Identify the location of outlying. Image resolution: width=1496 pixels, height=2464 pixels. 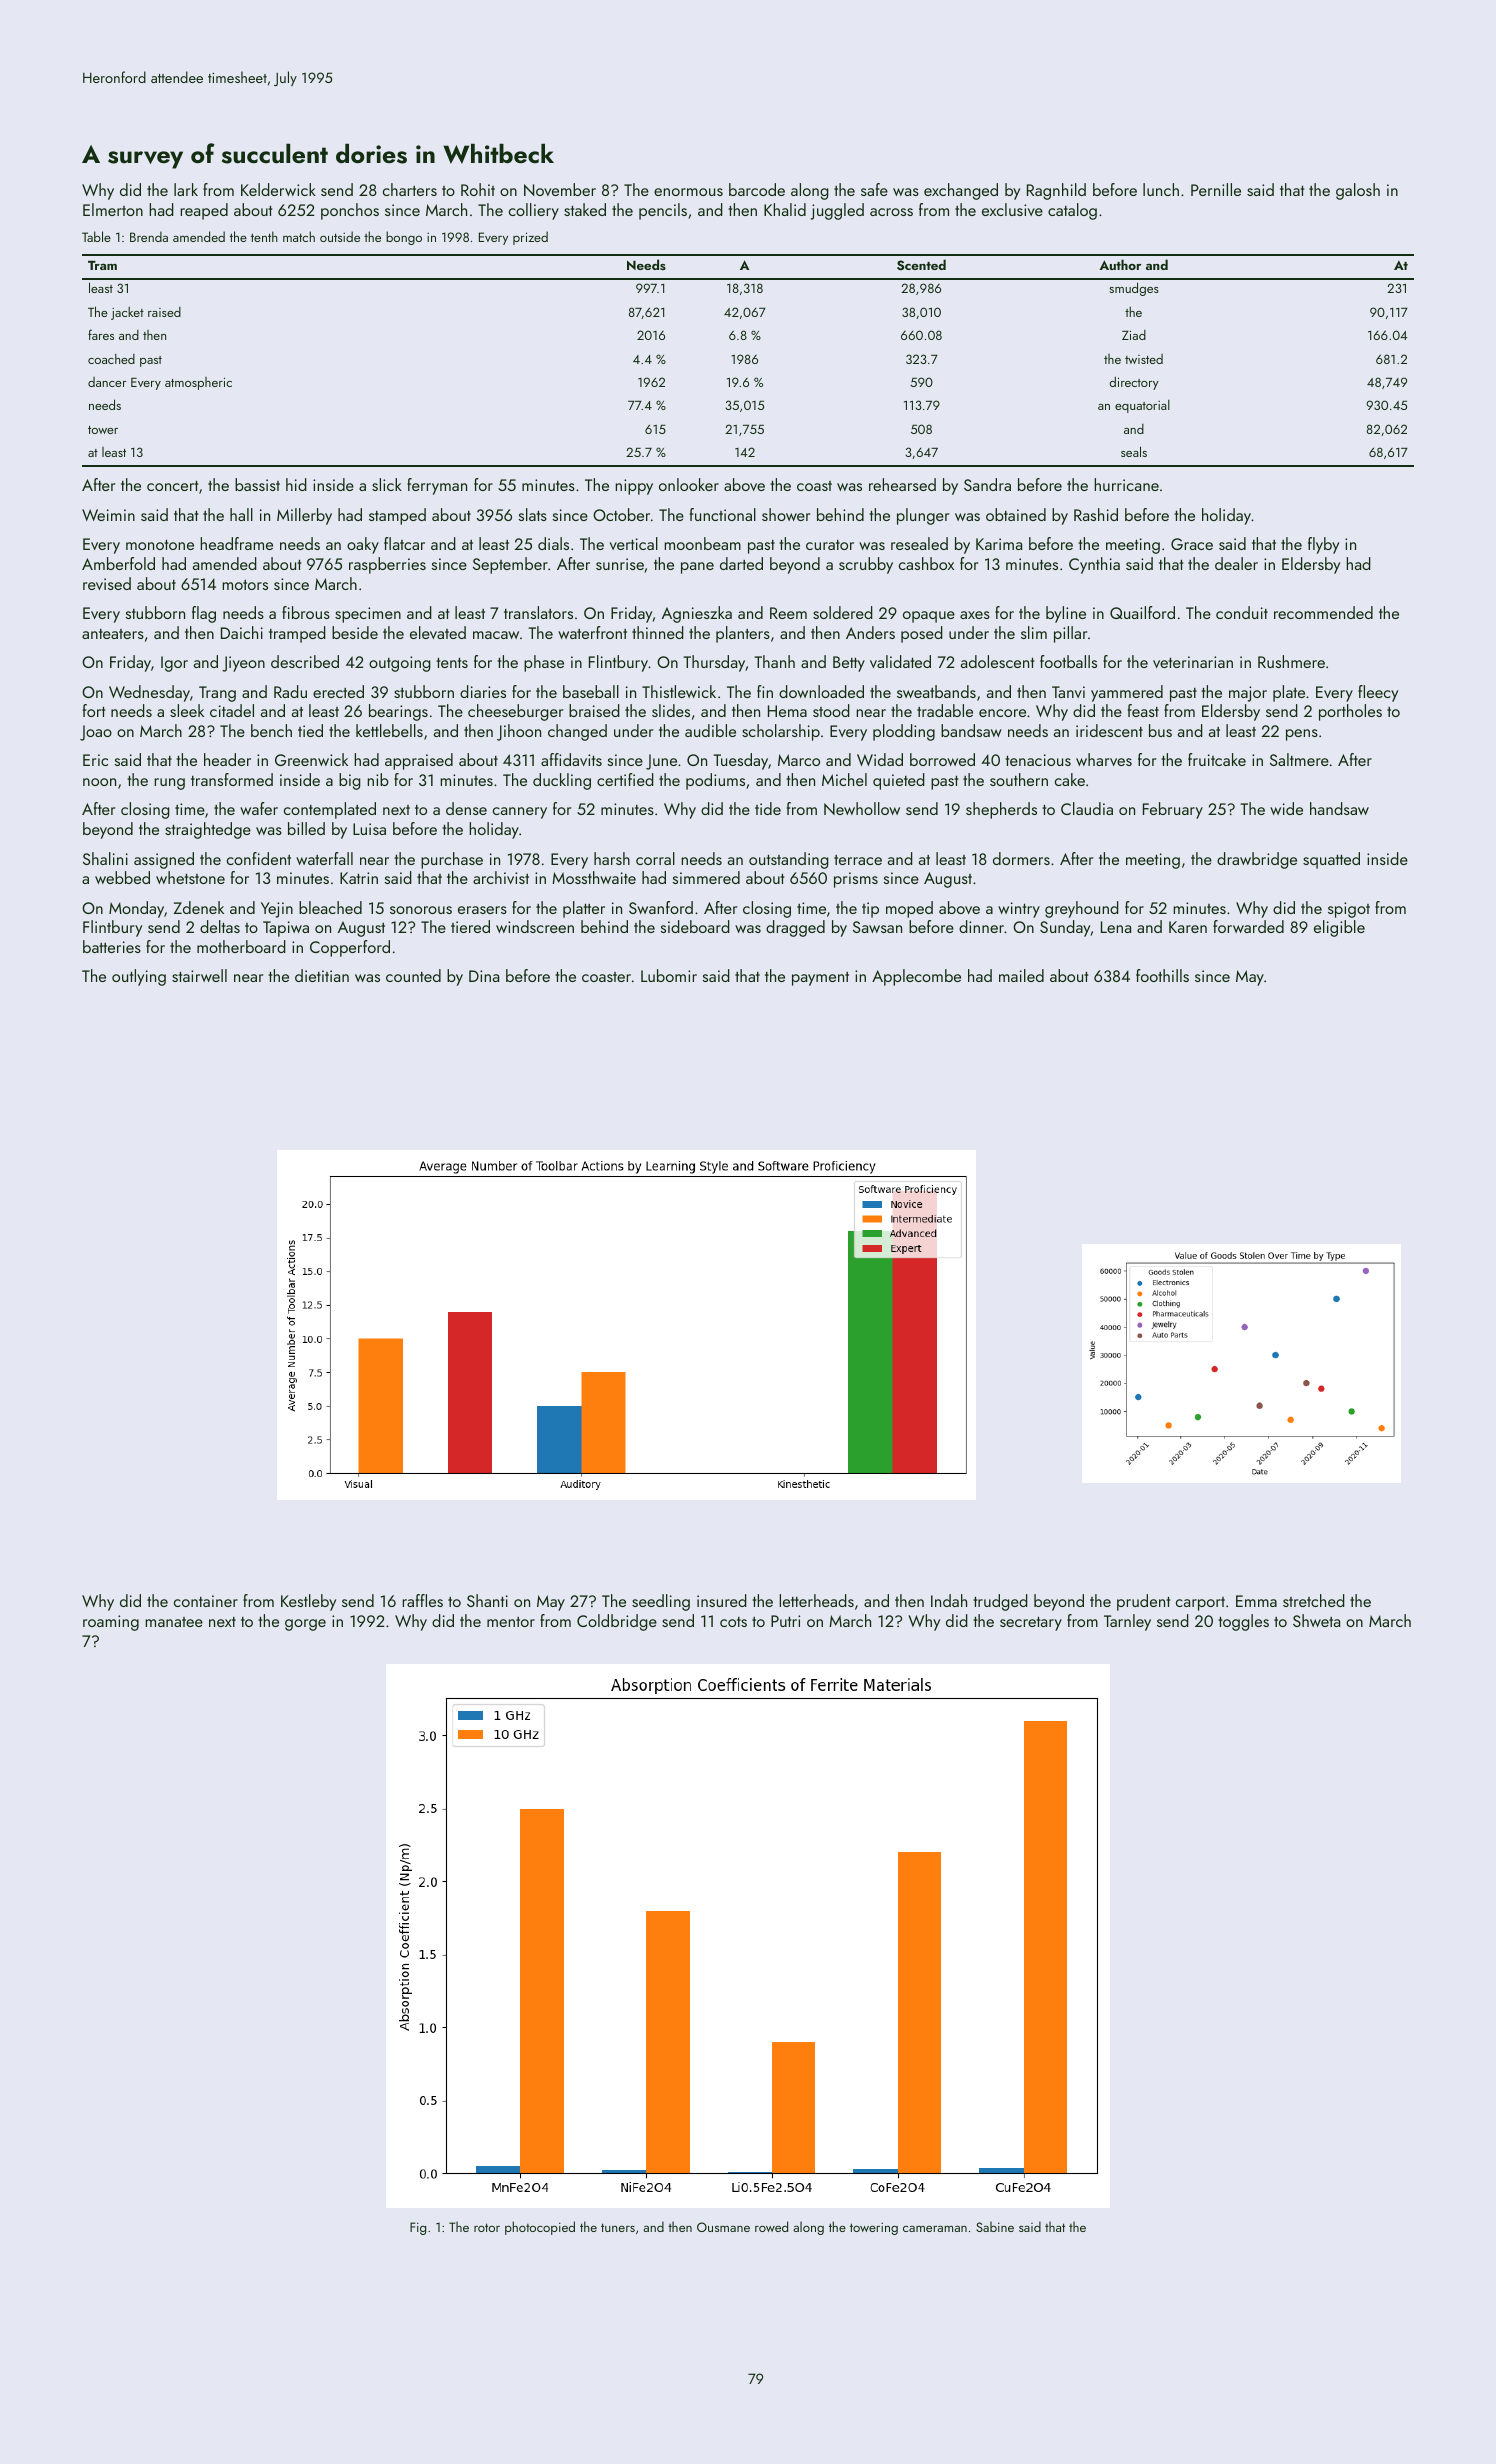
(139, 977).
